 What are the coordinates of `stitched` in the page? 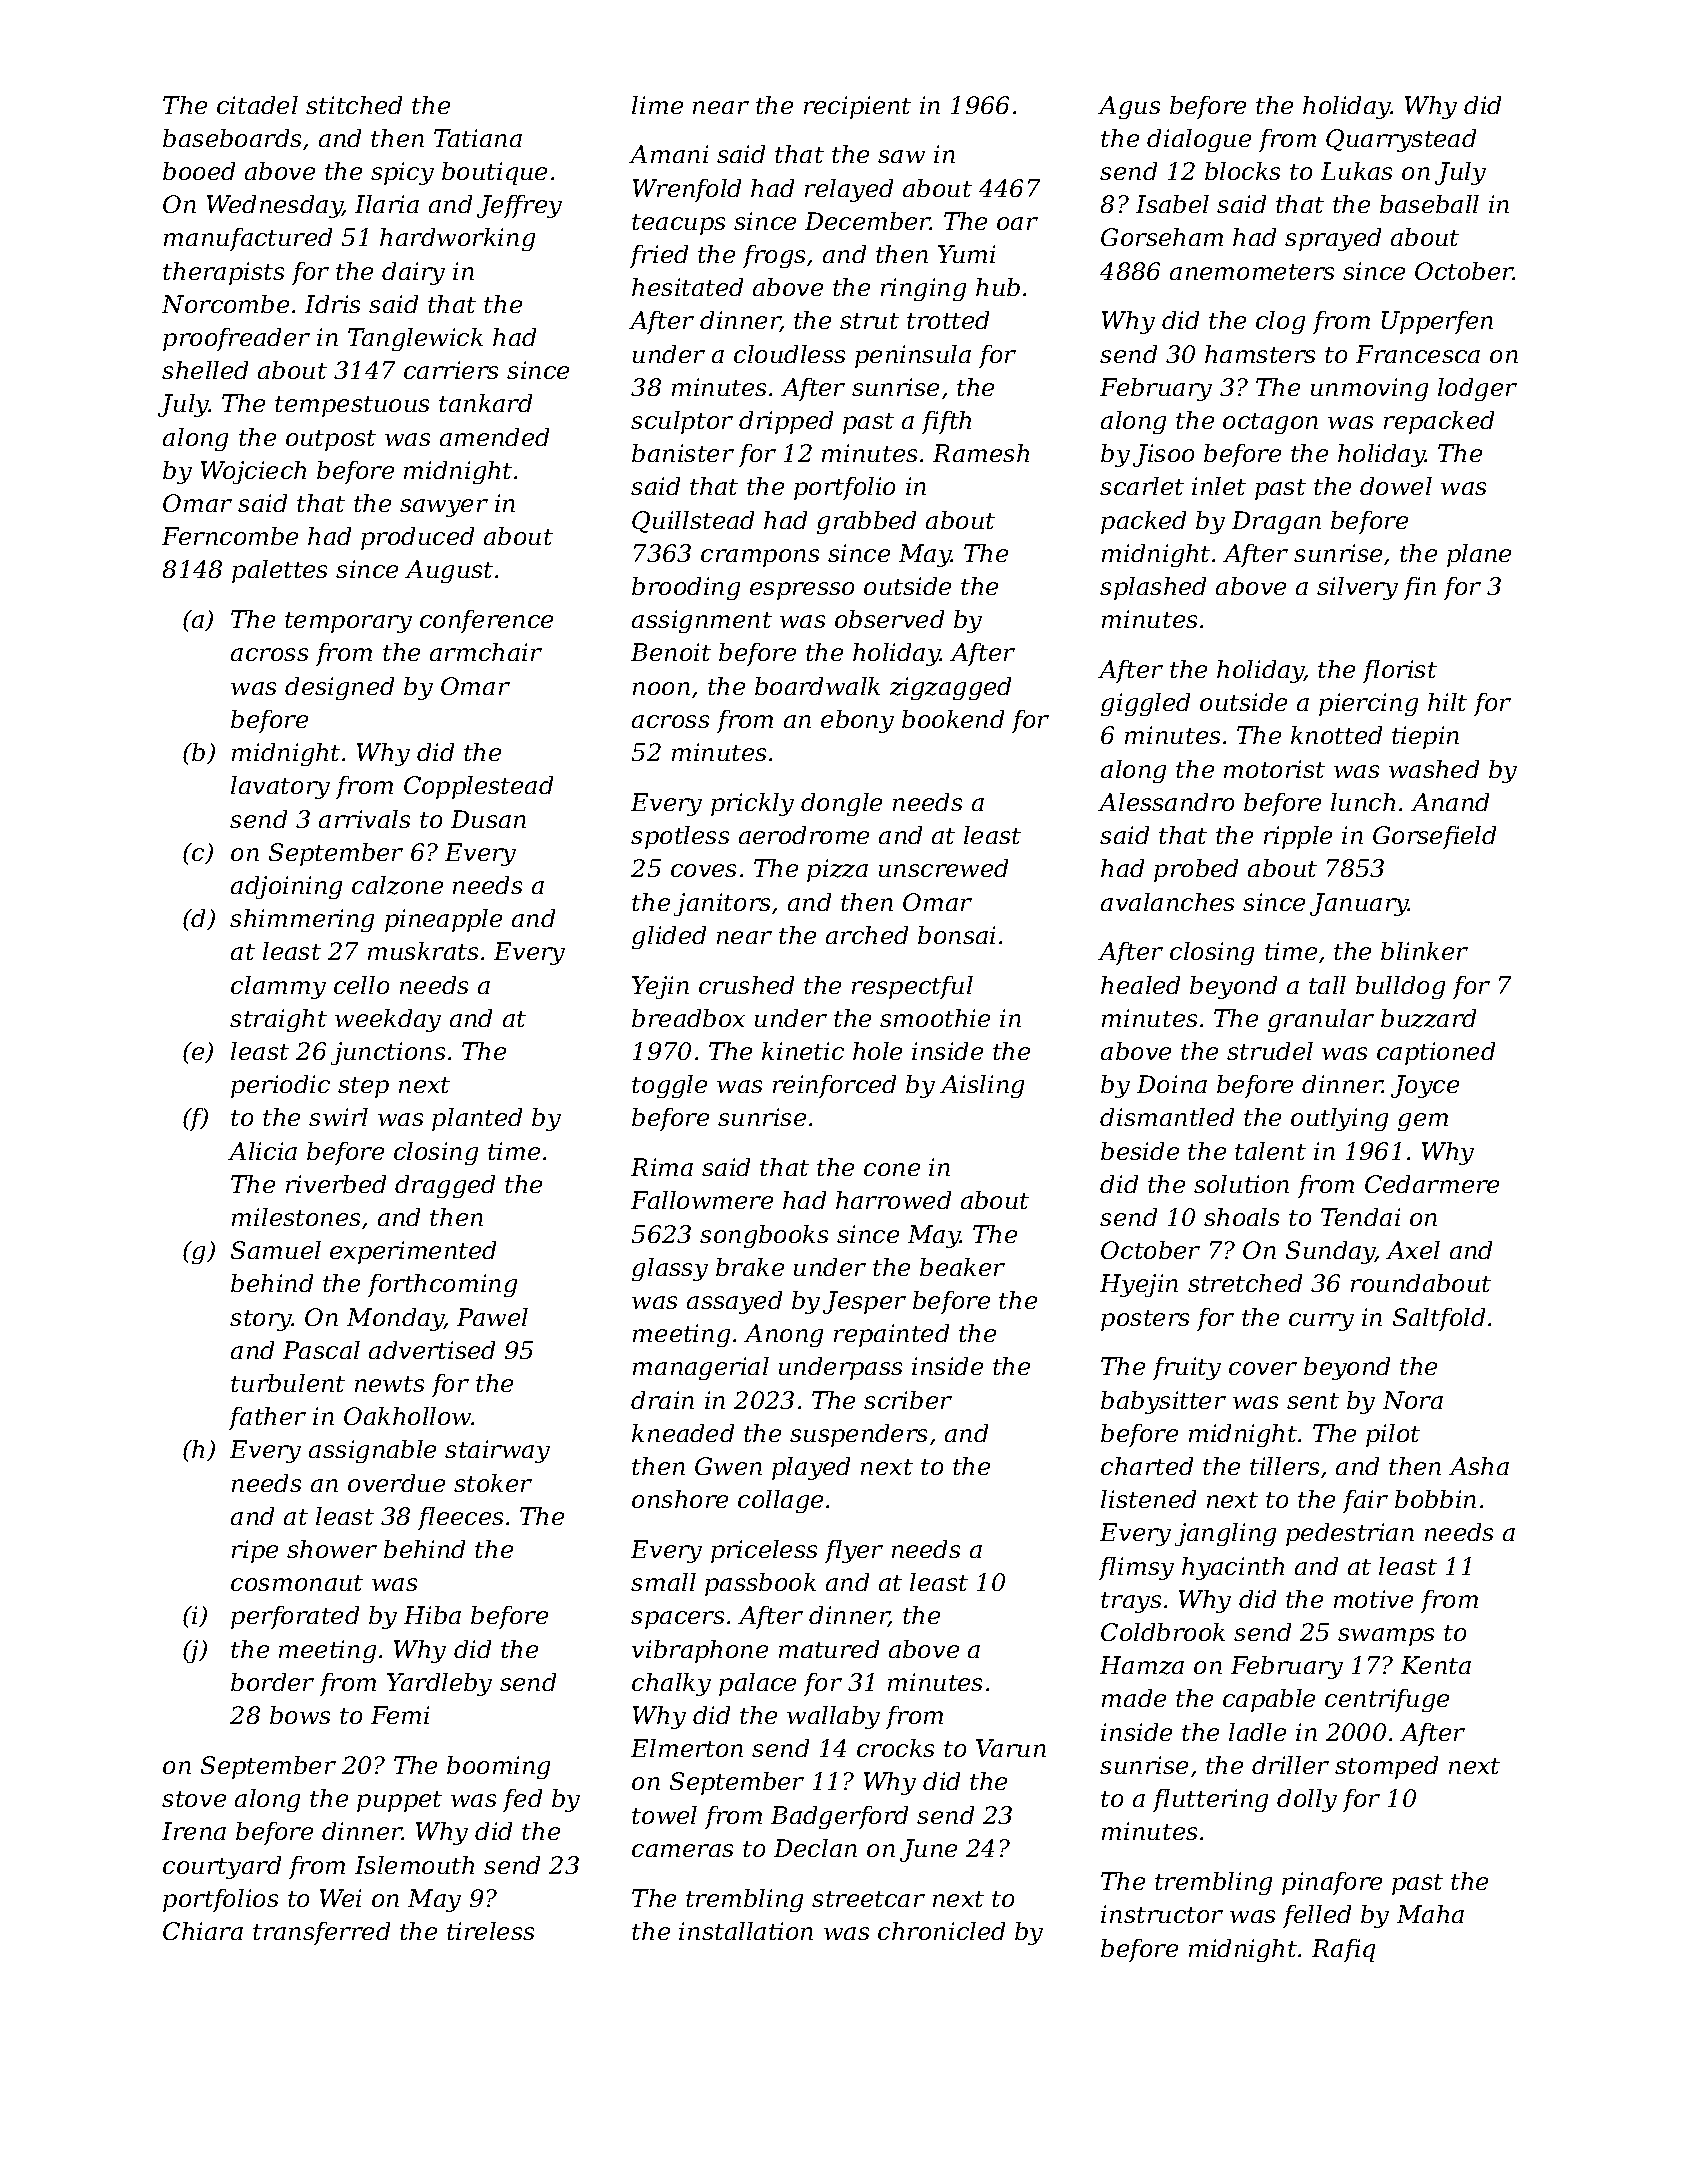 It's located at (354, 105).
